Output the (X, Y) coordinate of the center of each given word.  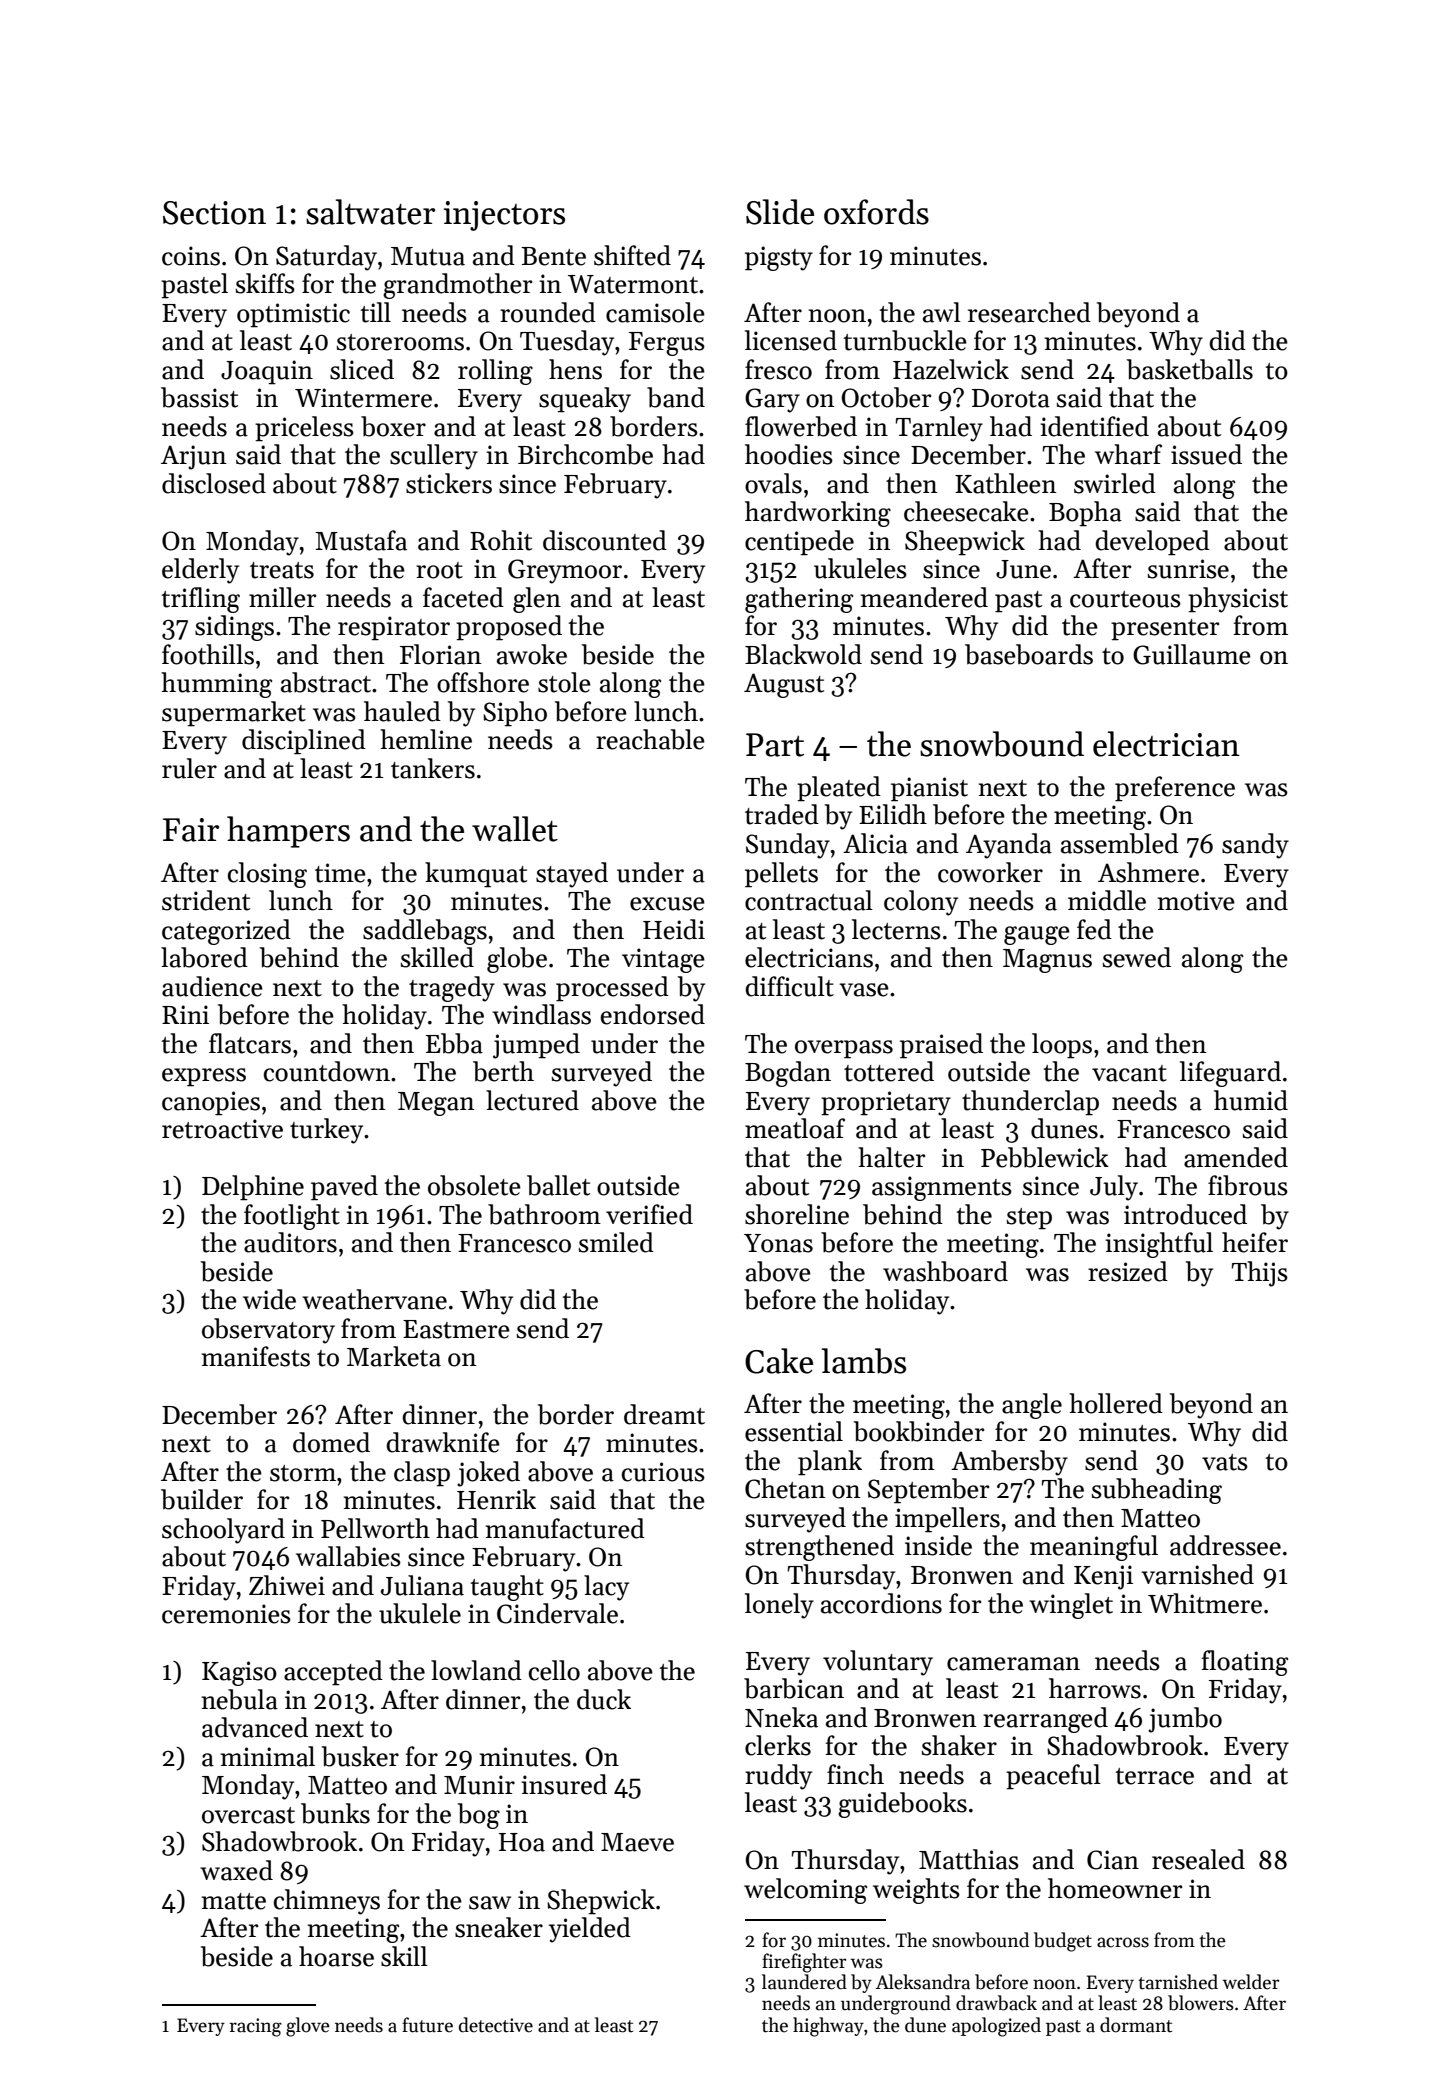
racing (255, 2027)
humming (216, 685)
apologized (996, 2027)
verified (649, 1214)
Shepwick (601, 1902)
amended (1236, 1157)
